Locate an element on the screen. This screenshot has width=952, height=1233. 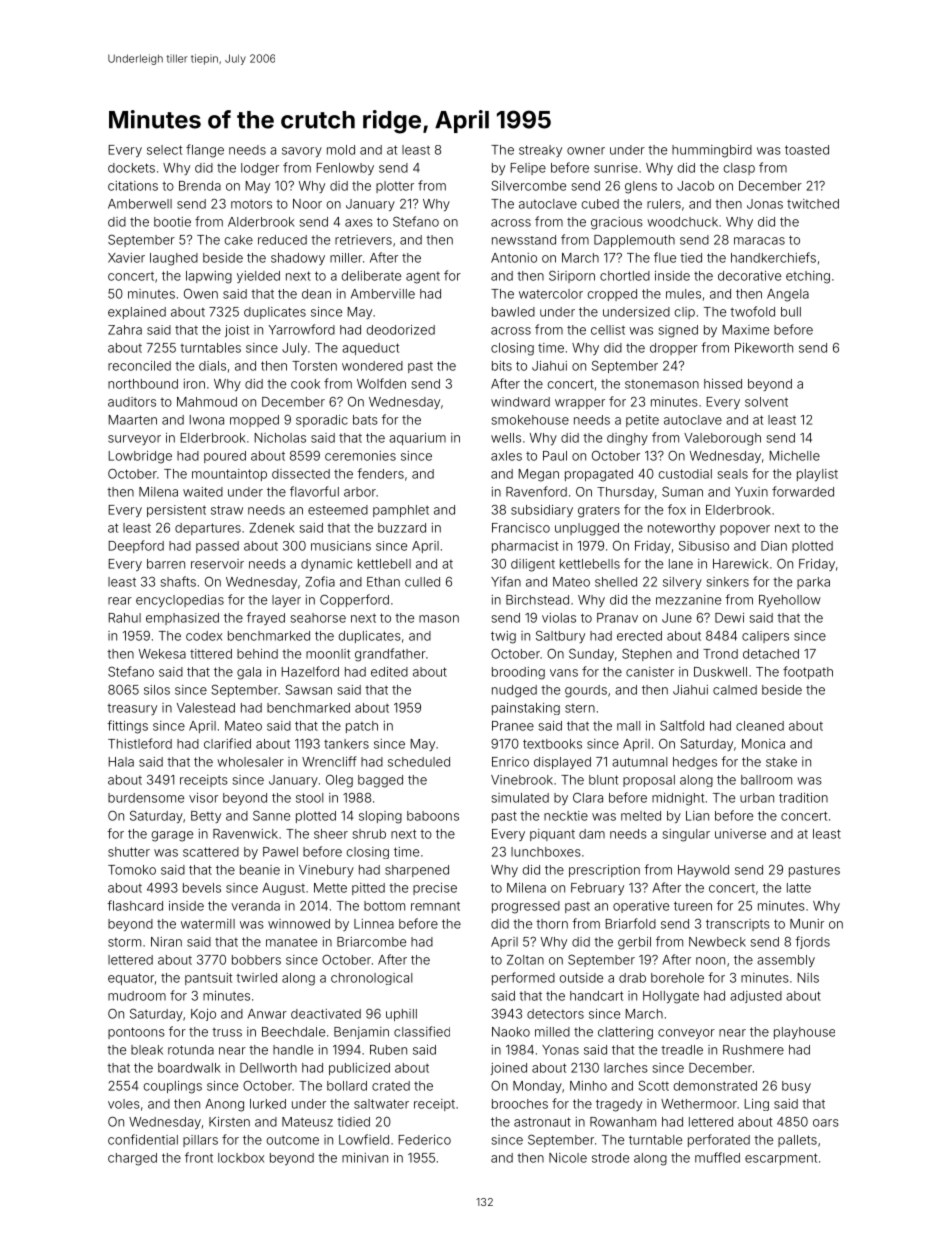
Mahmoud is located at coordinates (207, 402).
